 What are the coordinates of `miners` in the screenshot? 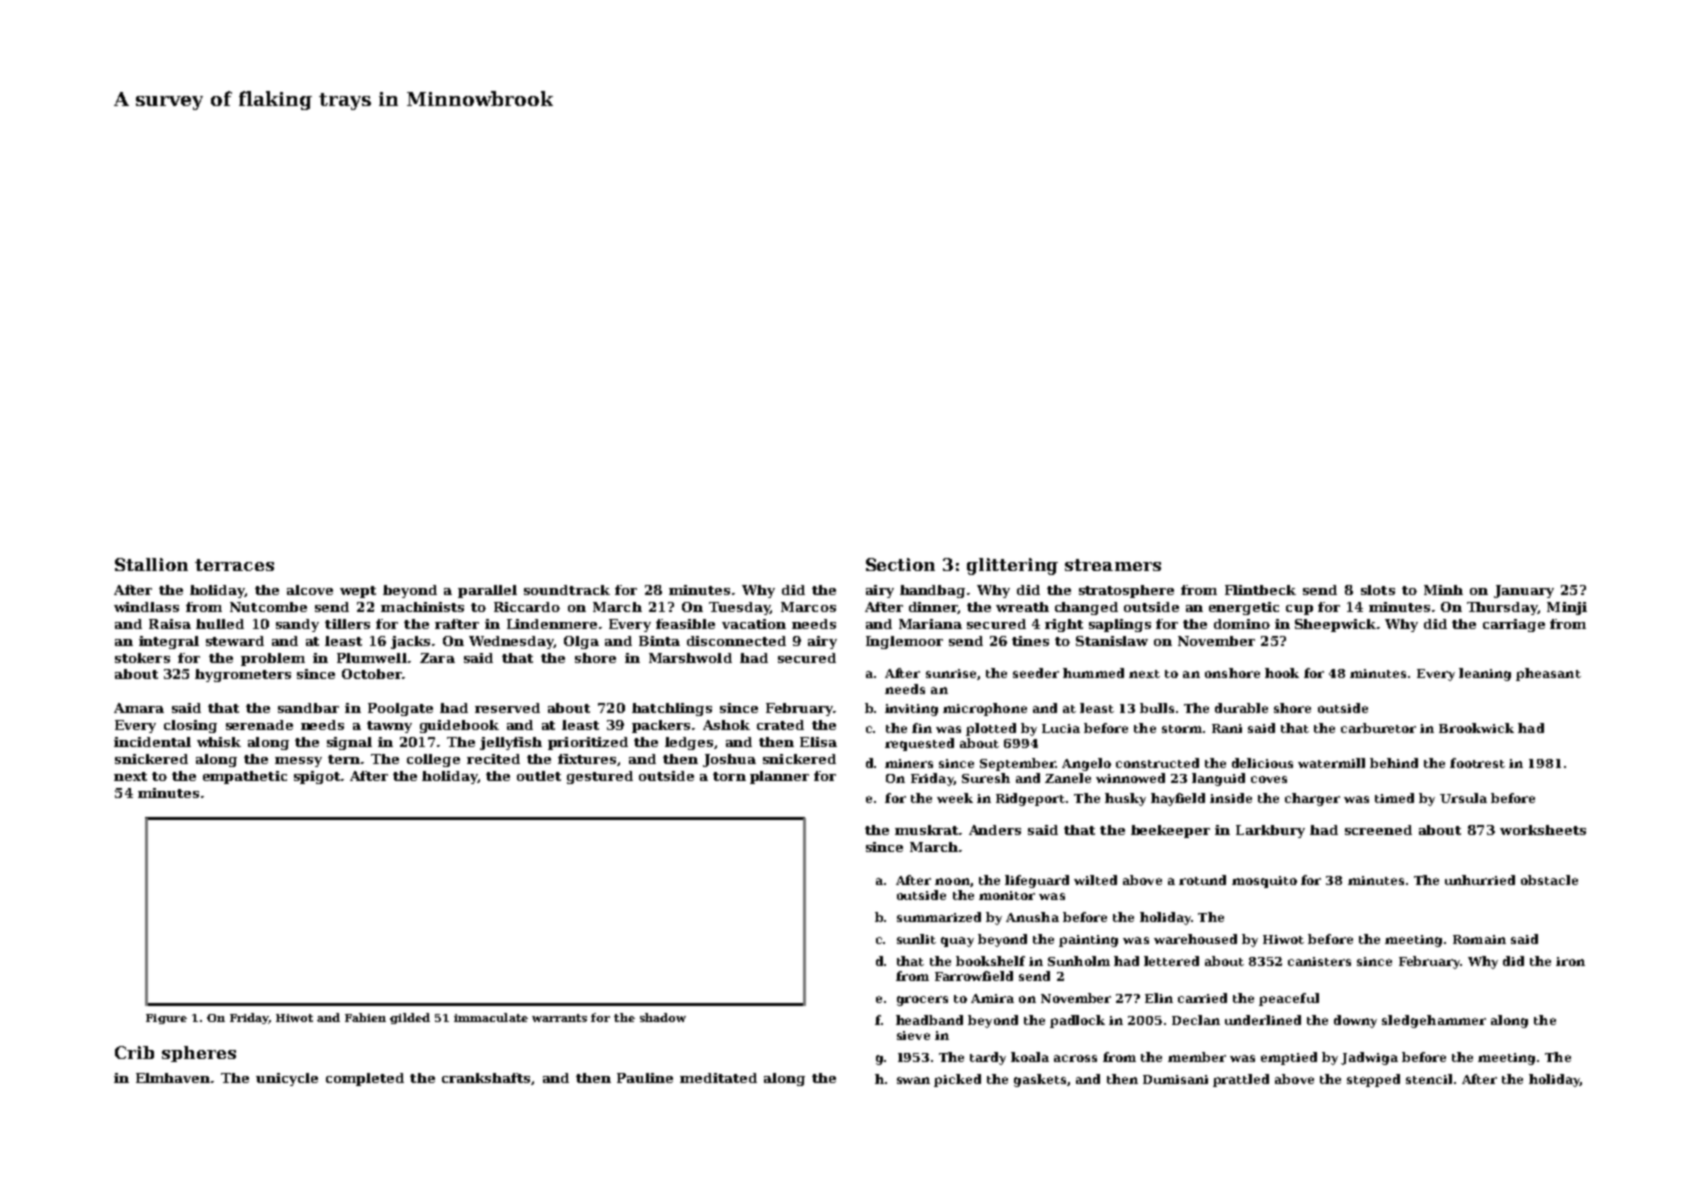 It's located at (909, 763).
